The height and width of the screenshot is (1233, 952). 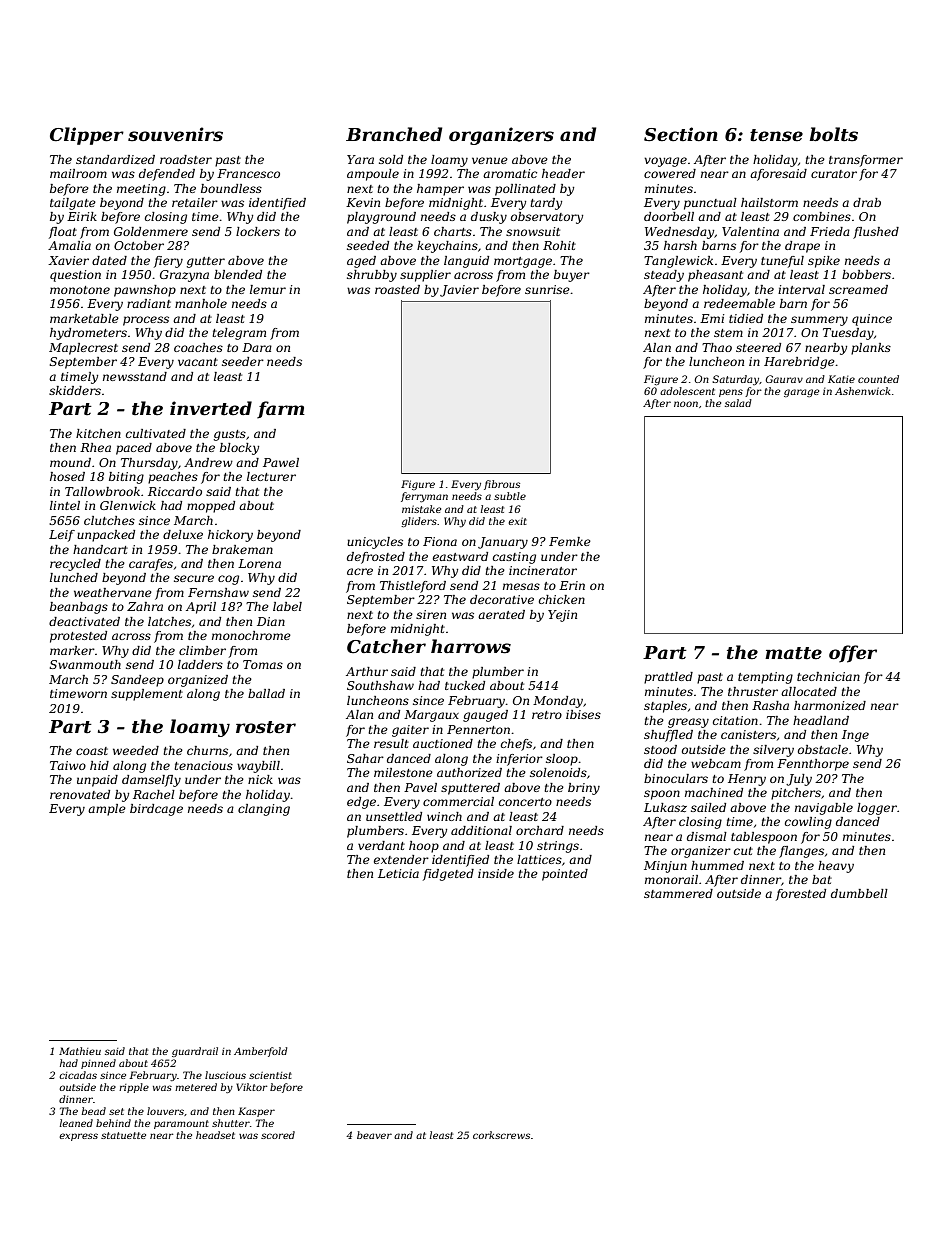 I want to click on farm, so click(x=281, y=410).
